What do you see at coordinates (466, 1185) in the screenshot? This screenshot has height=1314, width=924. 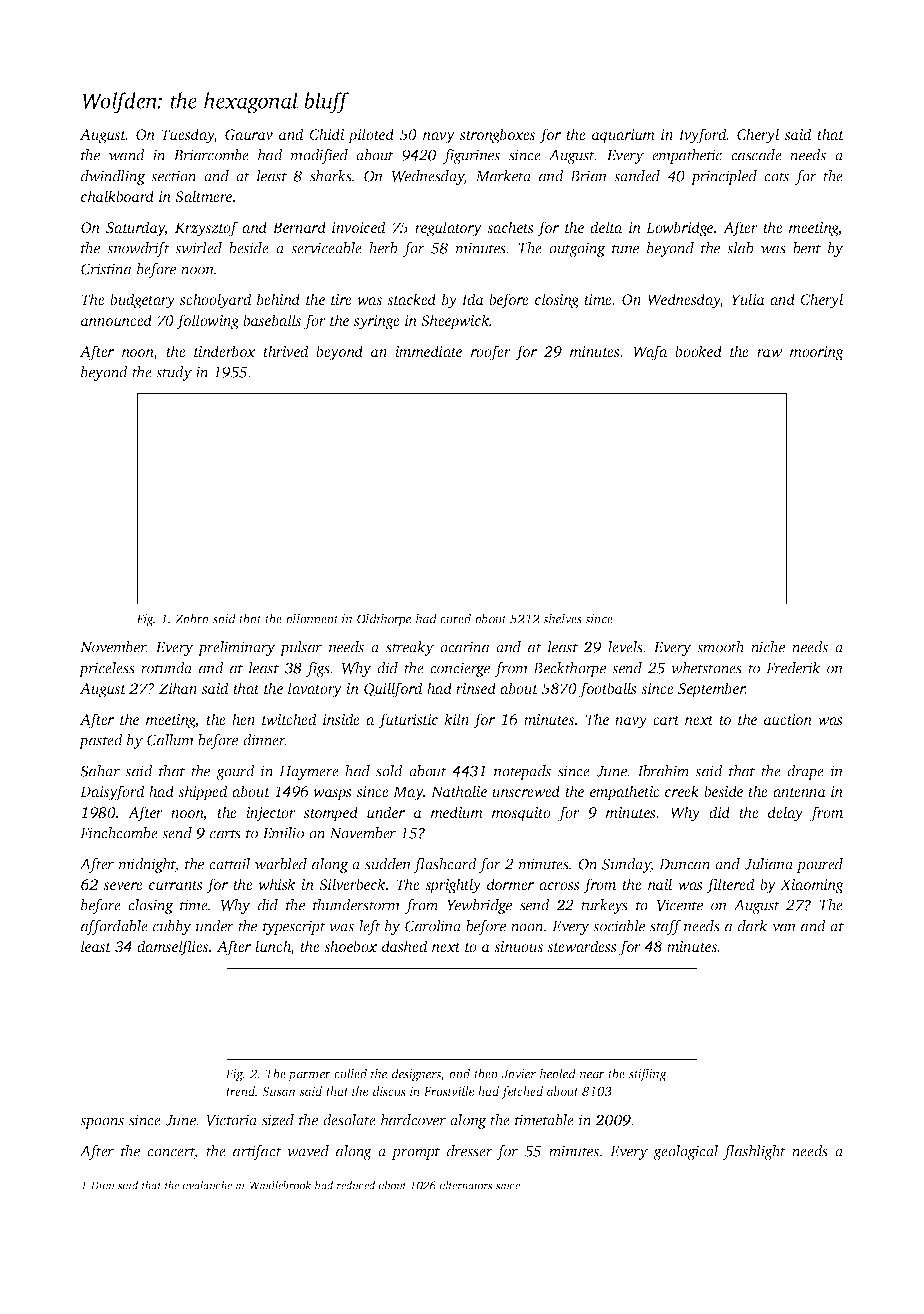 I see `alternators` at bounding box center [466, 1185].
